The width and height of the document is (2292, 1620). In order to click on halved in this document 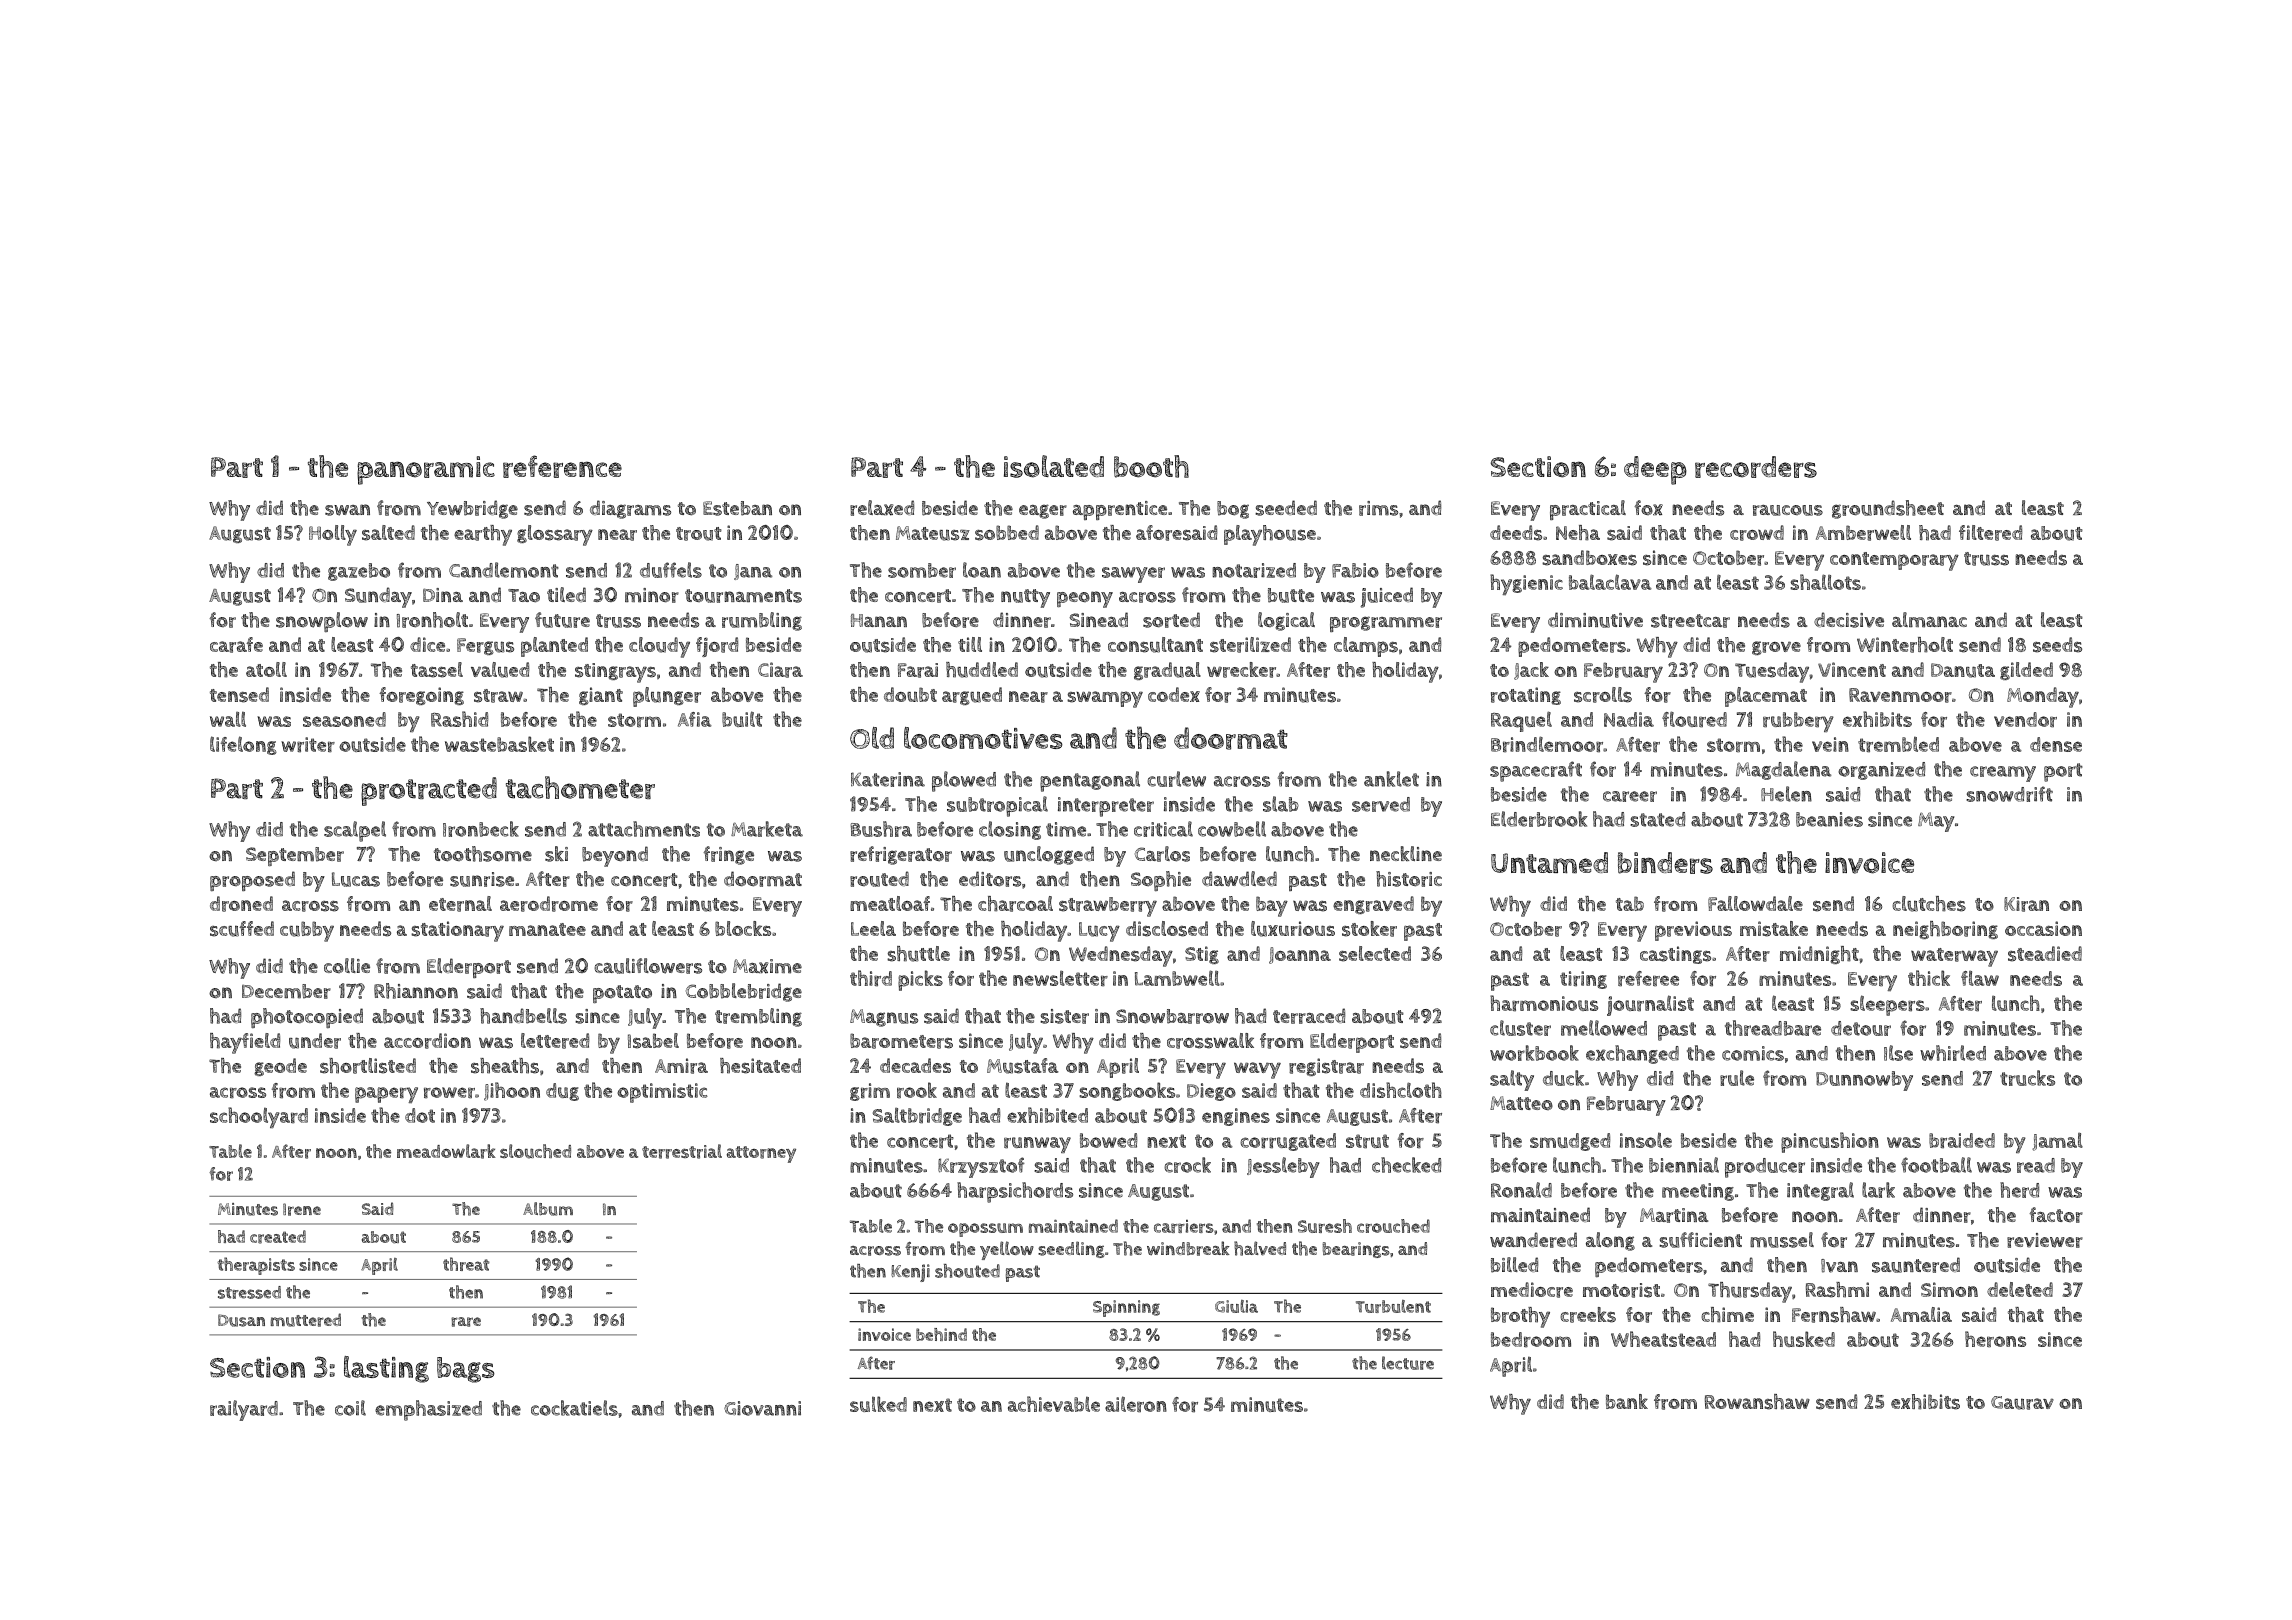, I will do `click(1260, 1248)`.
